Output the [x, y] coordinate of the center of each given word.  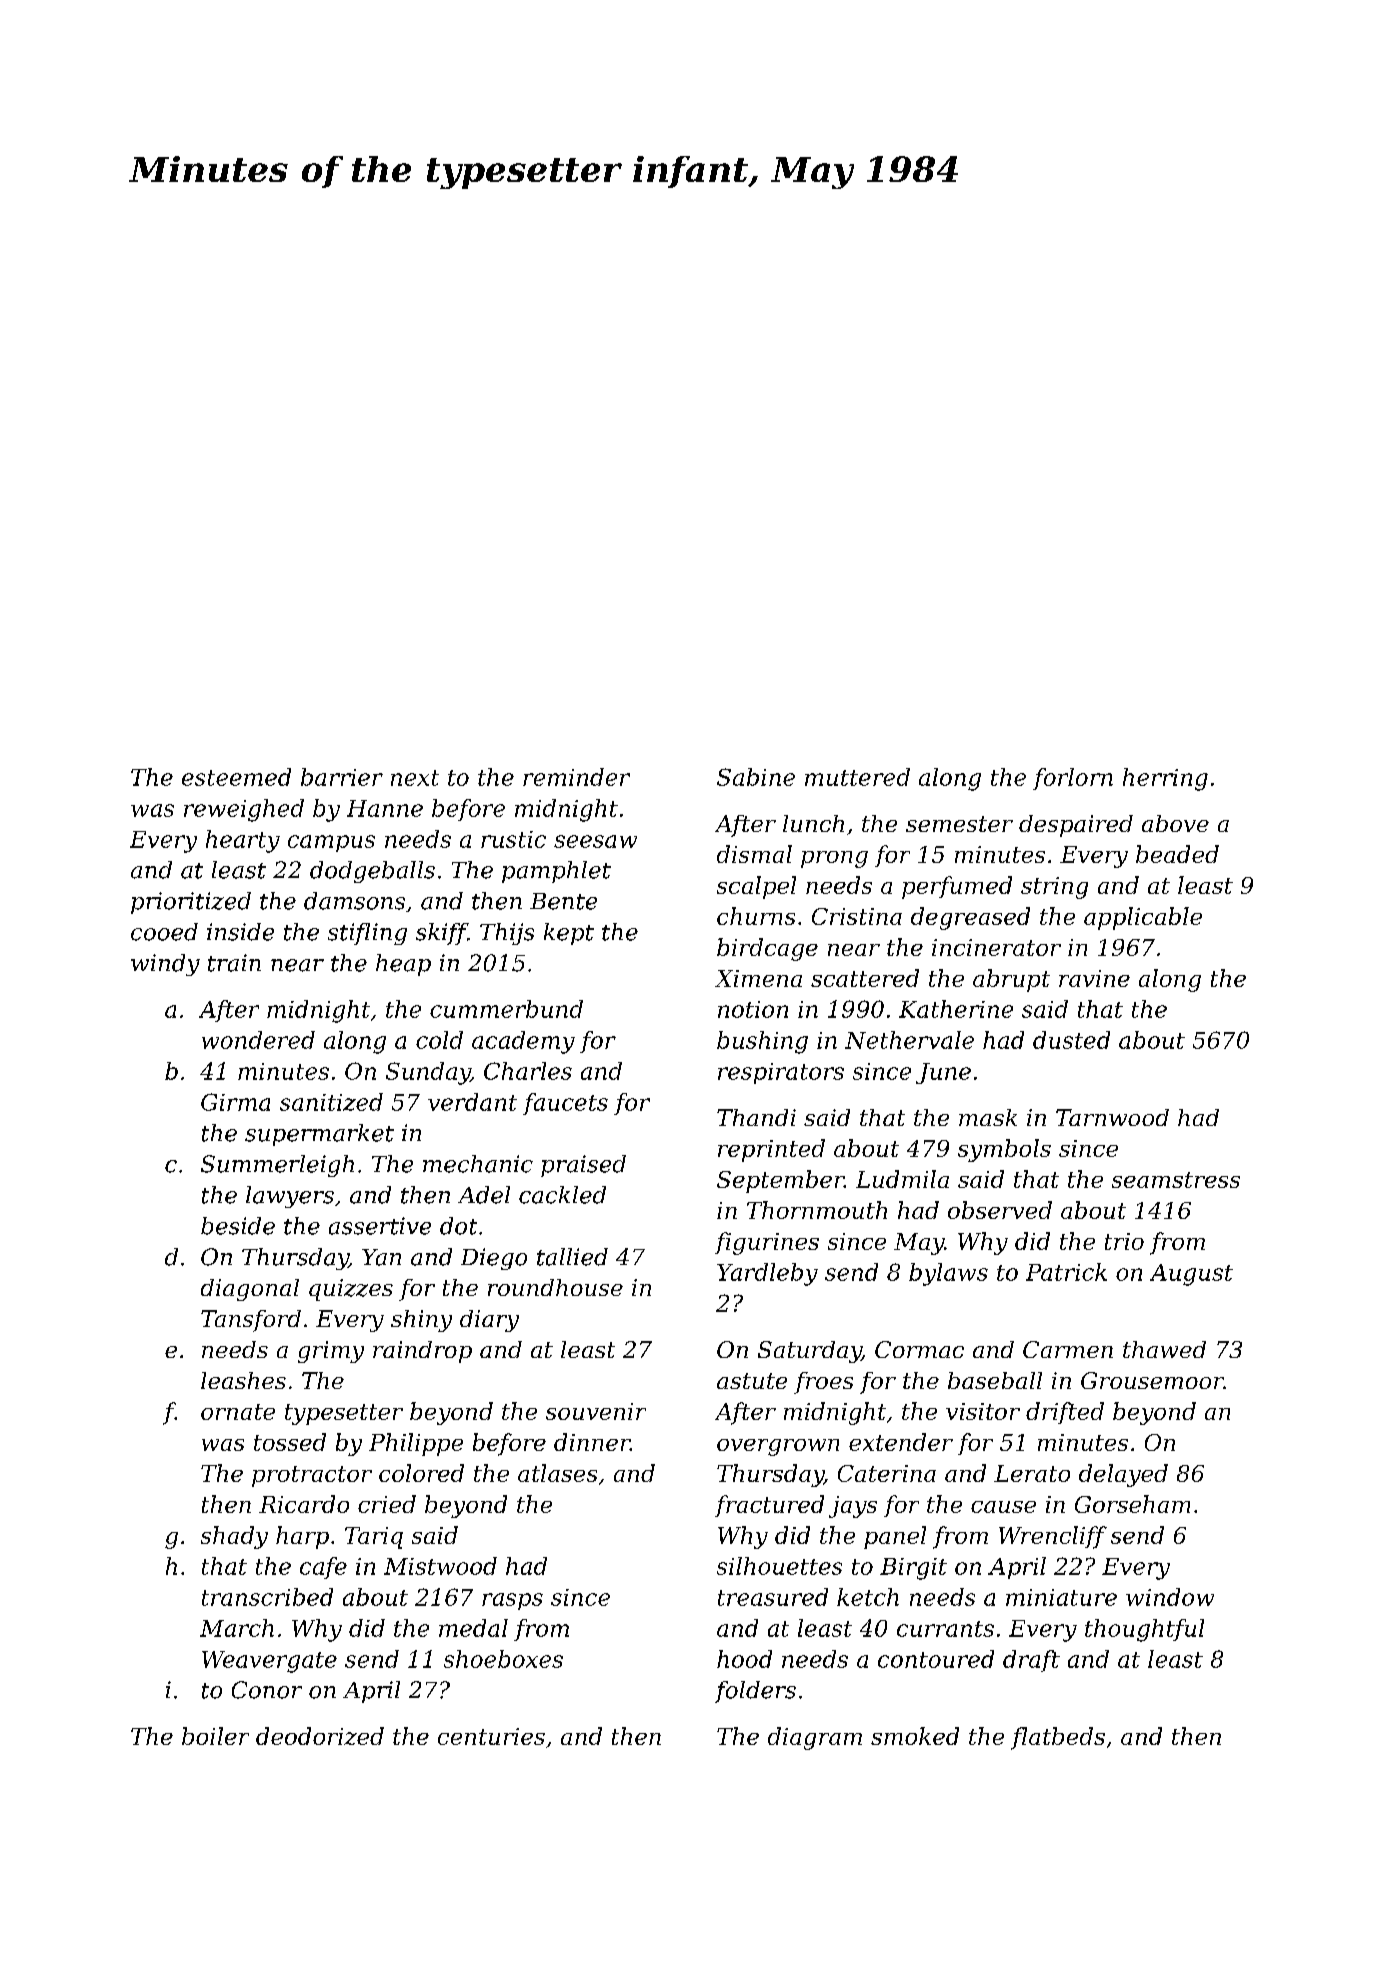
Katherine [956, 1009]
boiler [215, 1736]
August [1191, 1275]
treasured [773, 1597]
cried [387, 1504]
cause [1003, 1507]
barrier [342, 777]
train [234, 963]
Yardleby [767, 1274]
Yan [381, 1257]
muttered [857, 777]
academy [523, 1042]
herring [1165, 779]
